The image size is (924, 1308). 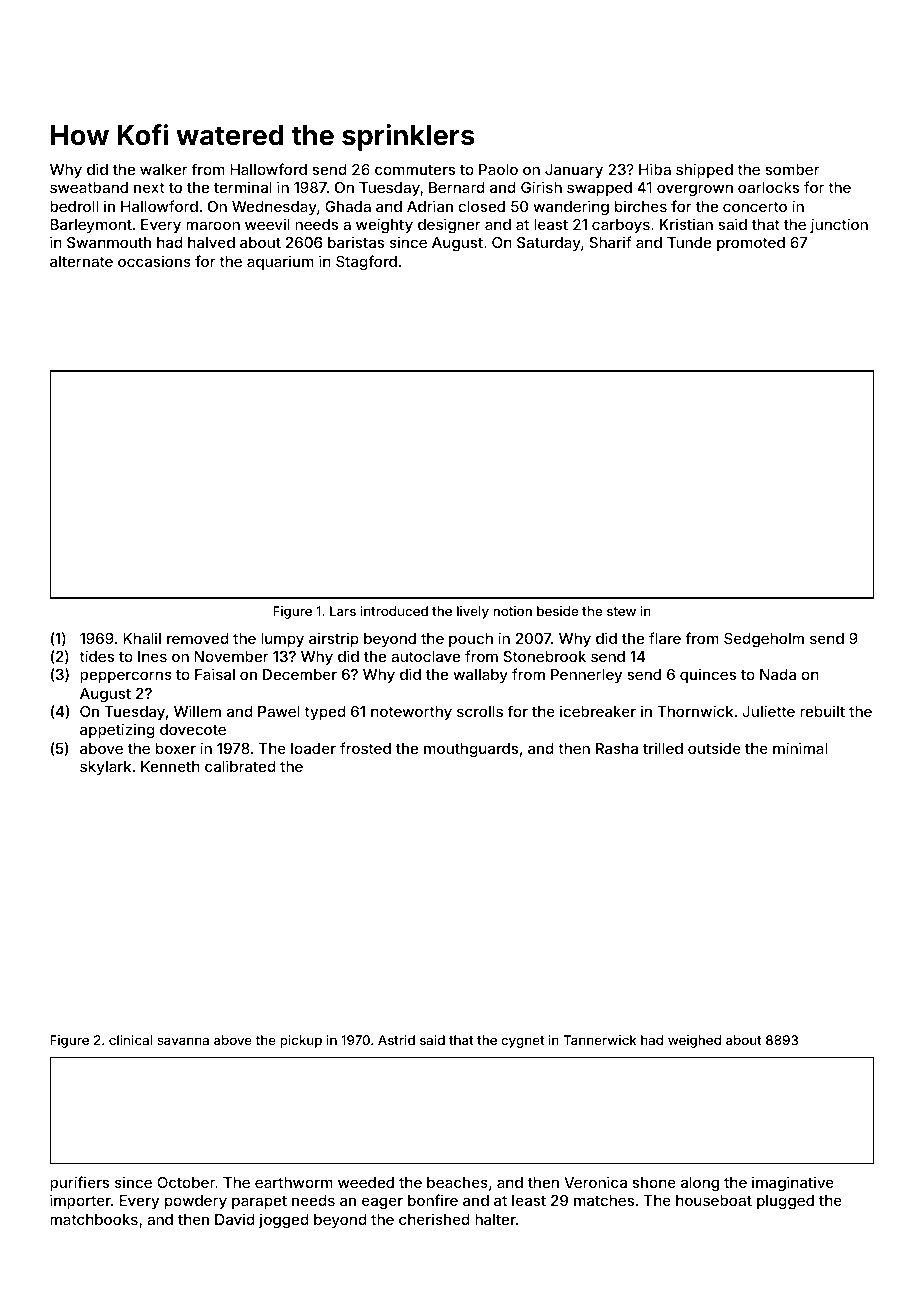 I want to click on introduced, so click(x=394, y=611).
